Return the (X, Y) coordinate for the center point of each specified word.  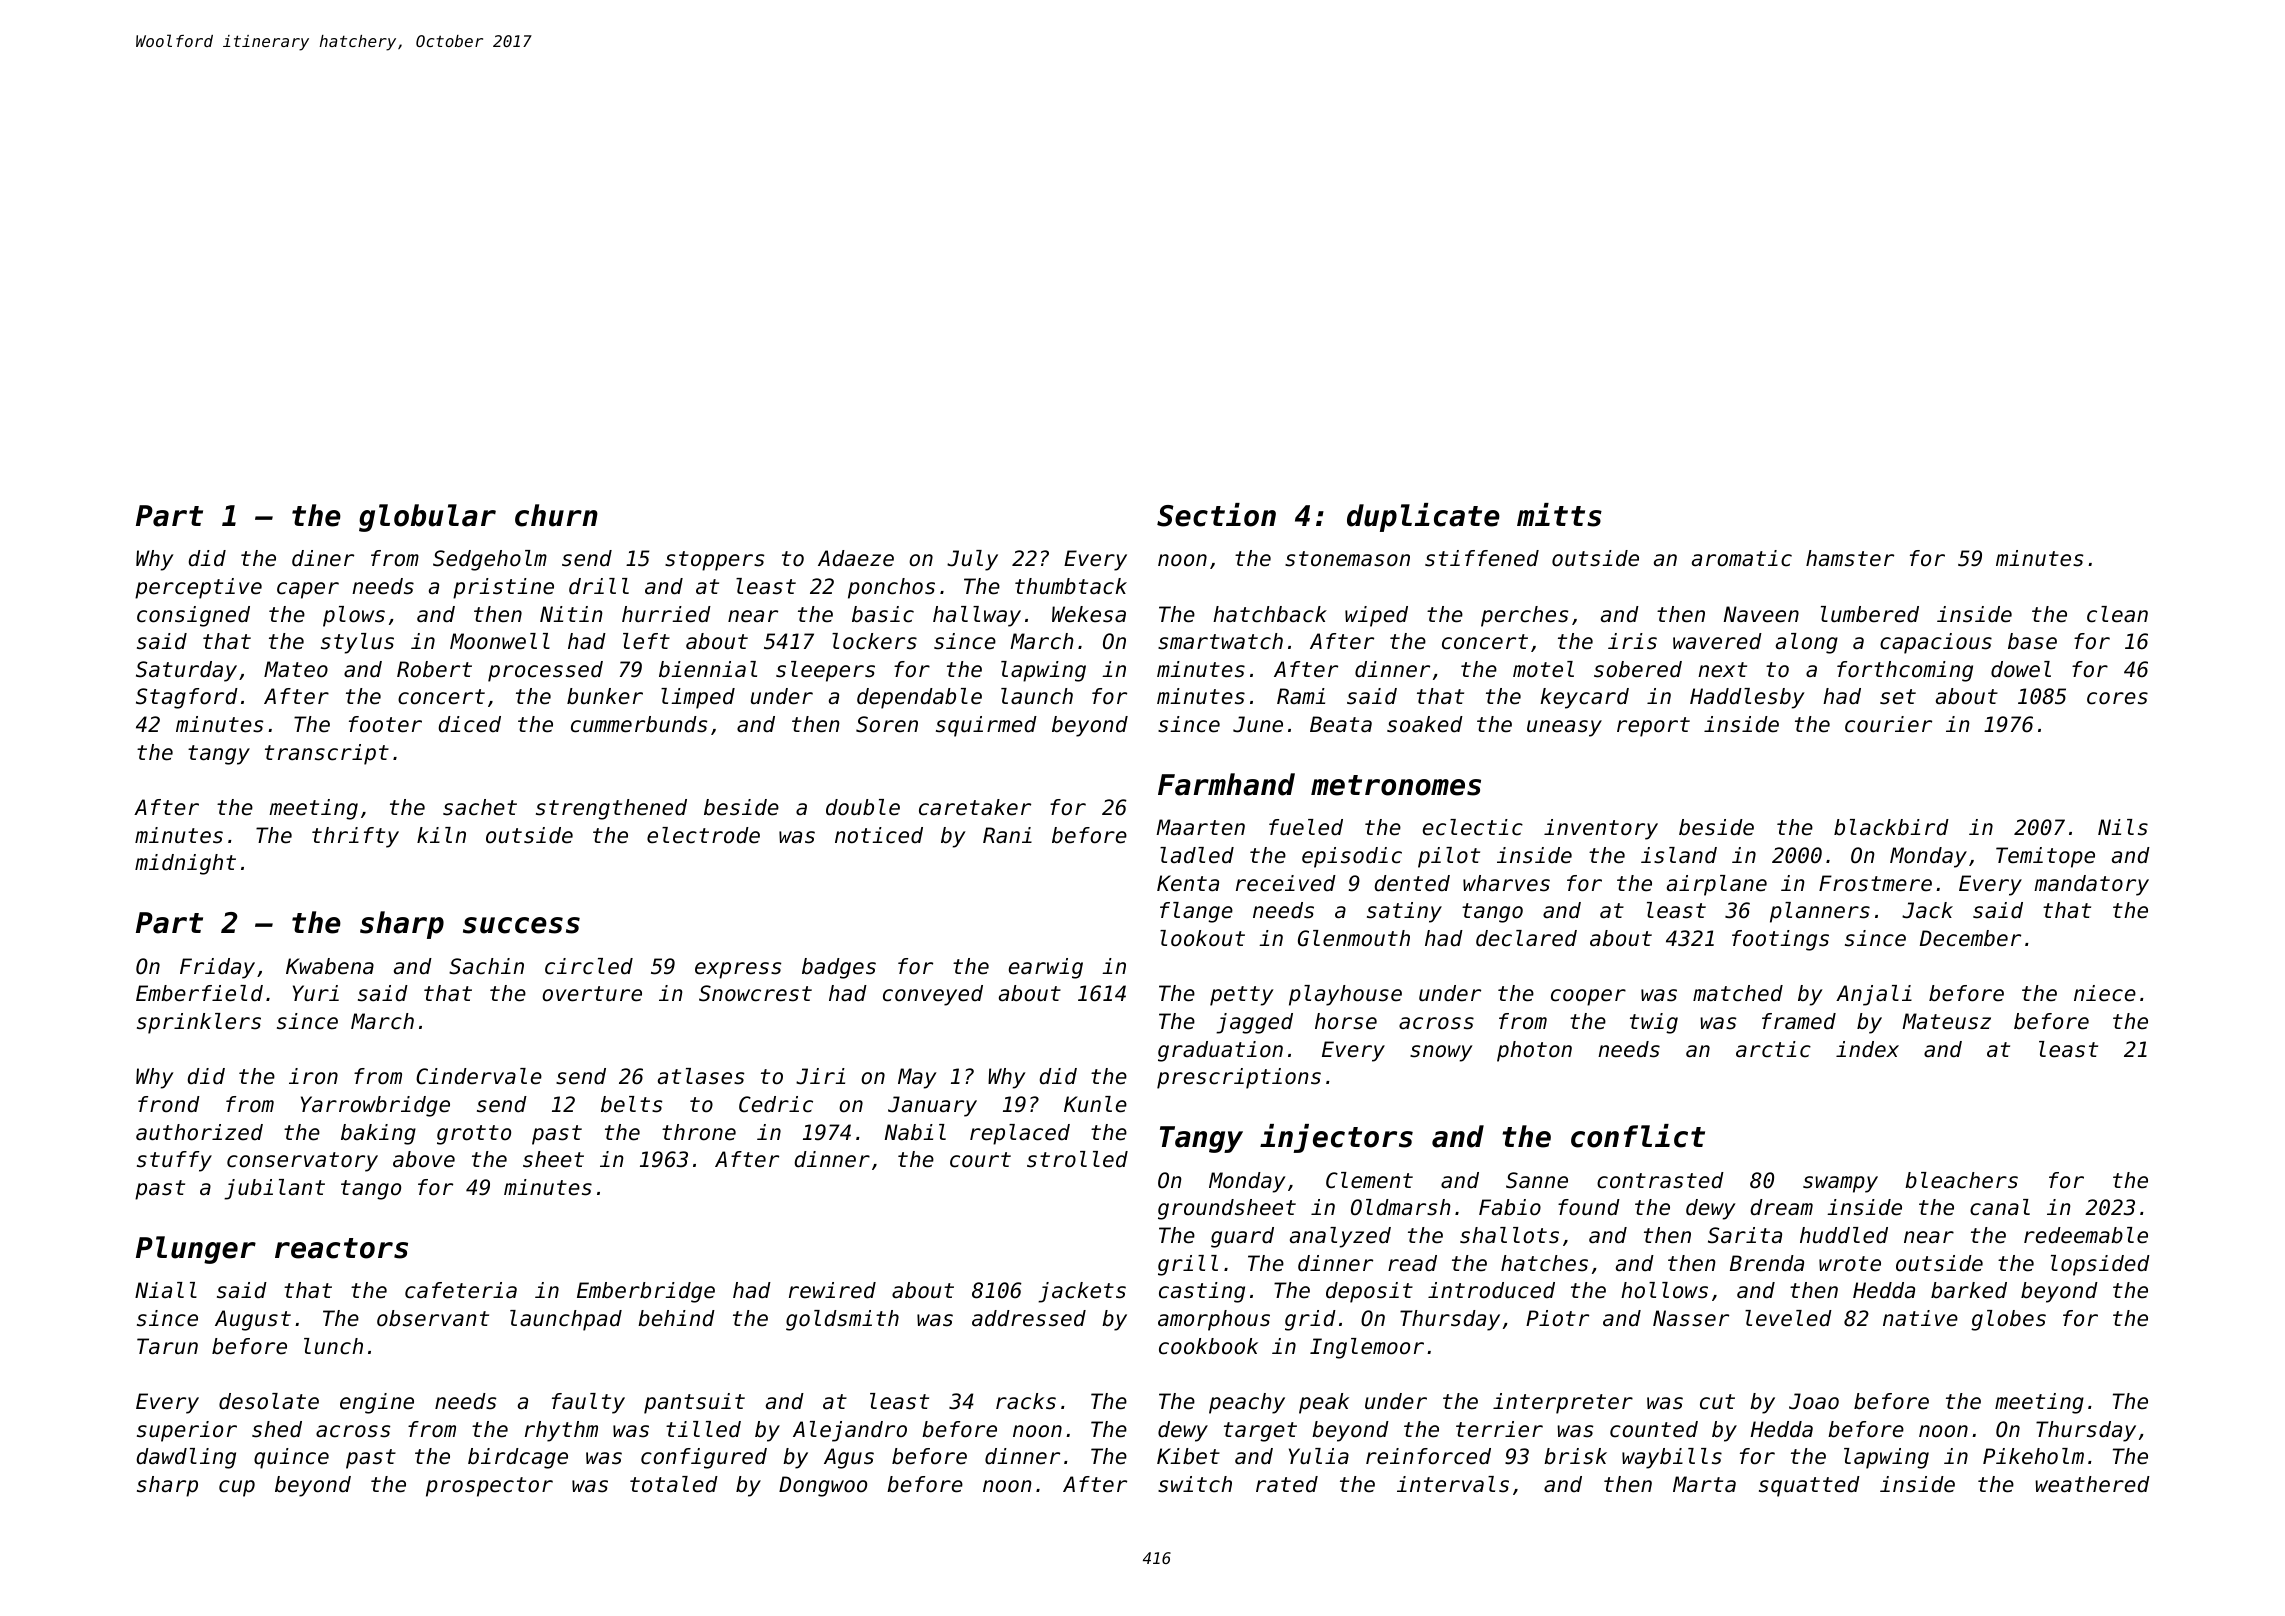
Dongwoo (823, 1486)
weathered (2092, 1484)
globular (427, 518)
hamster (1850, 558)
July (972, 560)
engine (377, 1403)
